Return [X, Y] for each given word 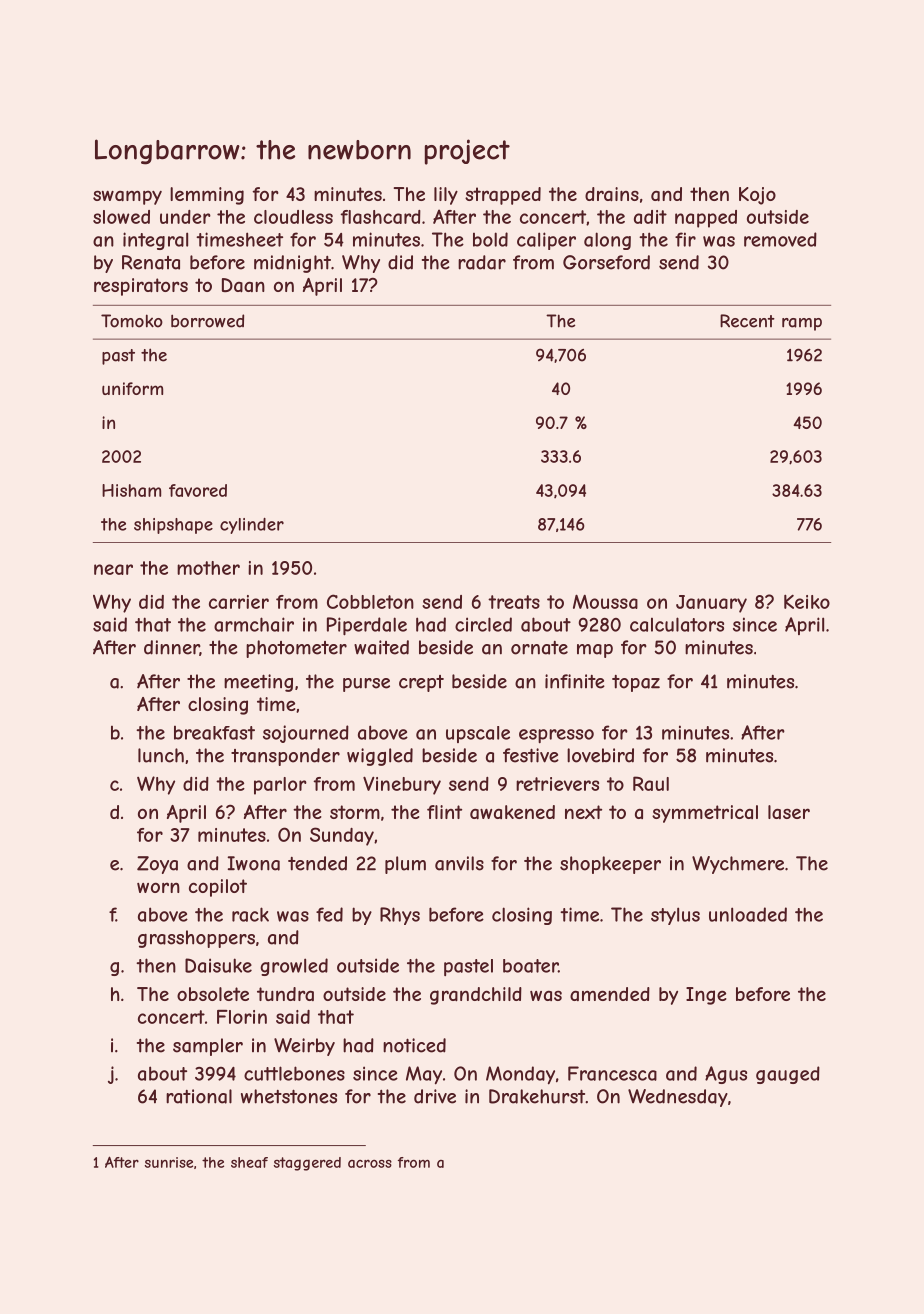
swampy [127, 197]
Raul [651, 783]
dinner [172, 648]
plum [405, 865]
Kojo [757, 196]
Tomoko [132, 321]
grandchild [476, 996]
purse [366, 685]
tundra [285, 994]
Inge [706, 996]
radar [482, 262]
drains [612, 194]
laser [789, 812]
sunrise [169, 1162]
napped [706, 219]
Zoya [157, 865]
